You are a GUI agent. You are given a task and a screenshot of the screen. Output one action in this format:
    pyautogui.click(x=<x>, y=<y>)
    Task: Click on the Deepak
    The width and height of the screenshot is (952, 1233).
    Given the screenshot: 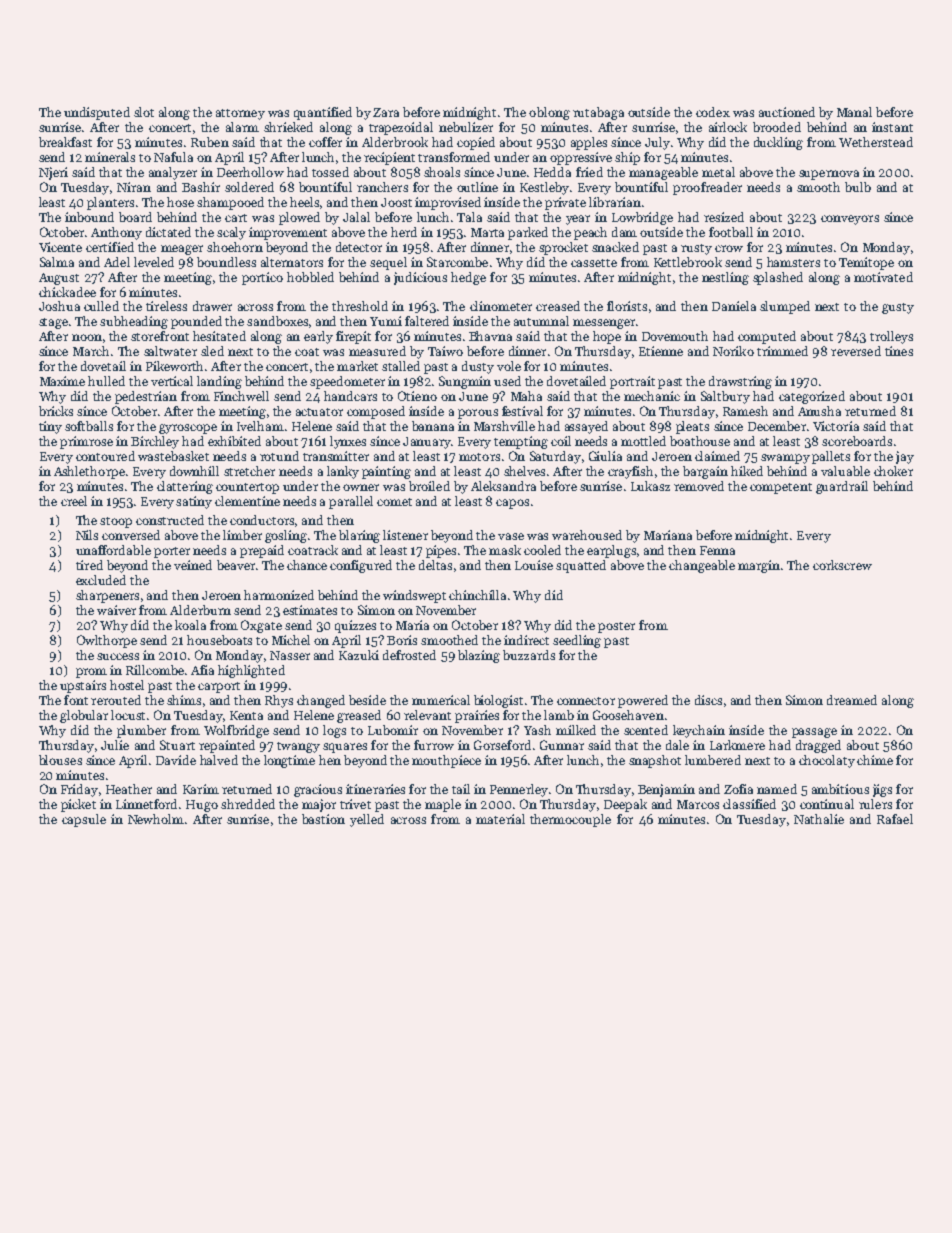 What is the action you would take?
    pyautogui.click(x=625, y=805)
